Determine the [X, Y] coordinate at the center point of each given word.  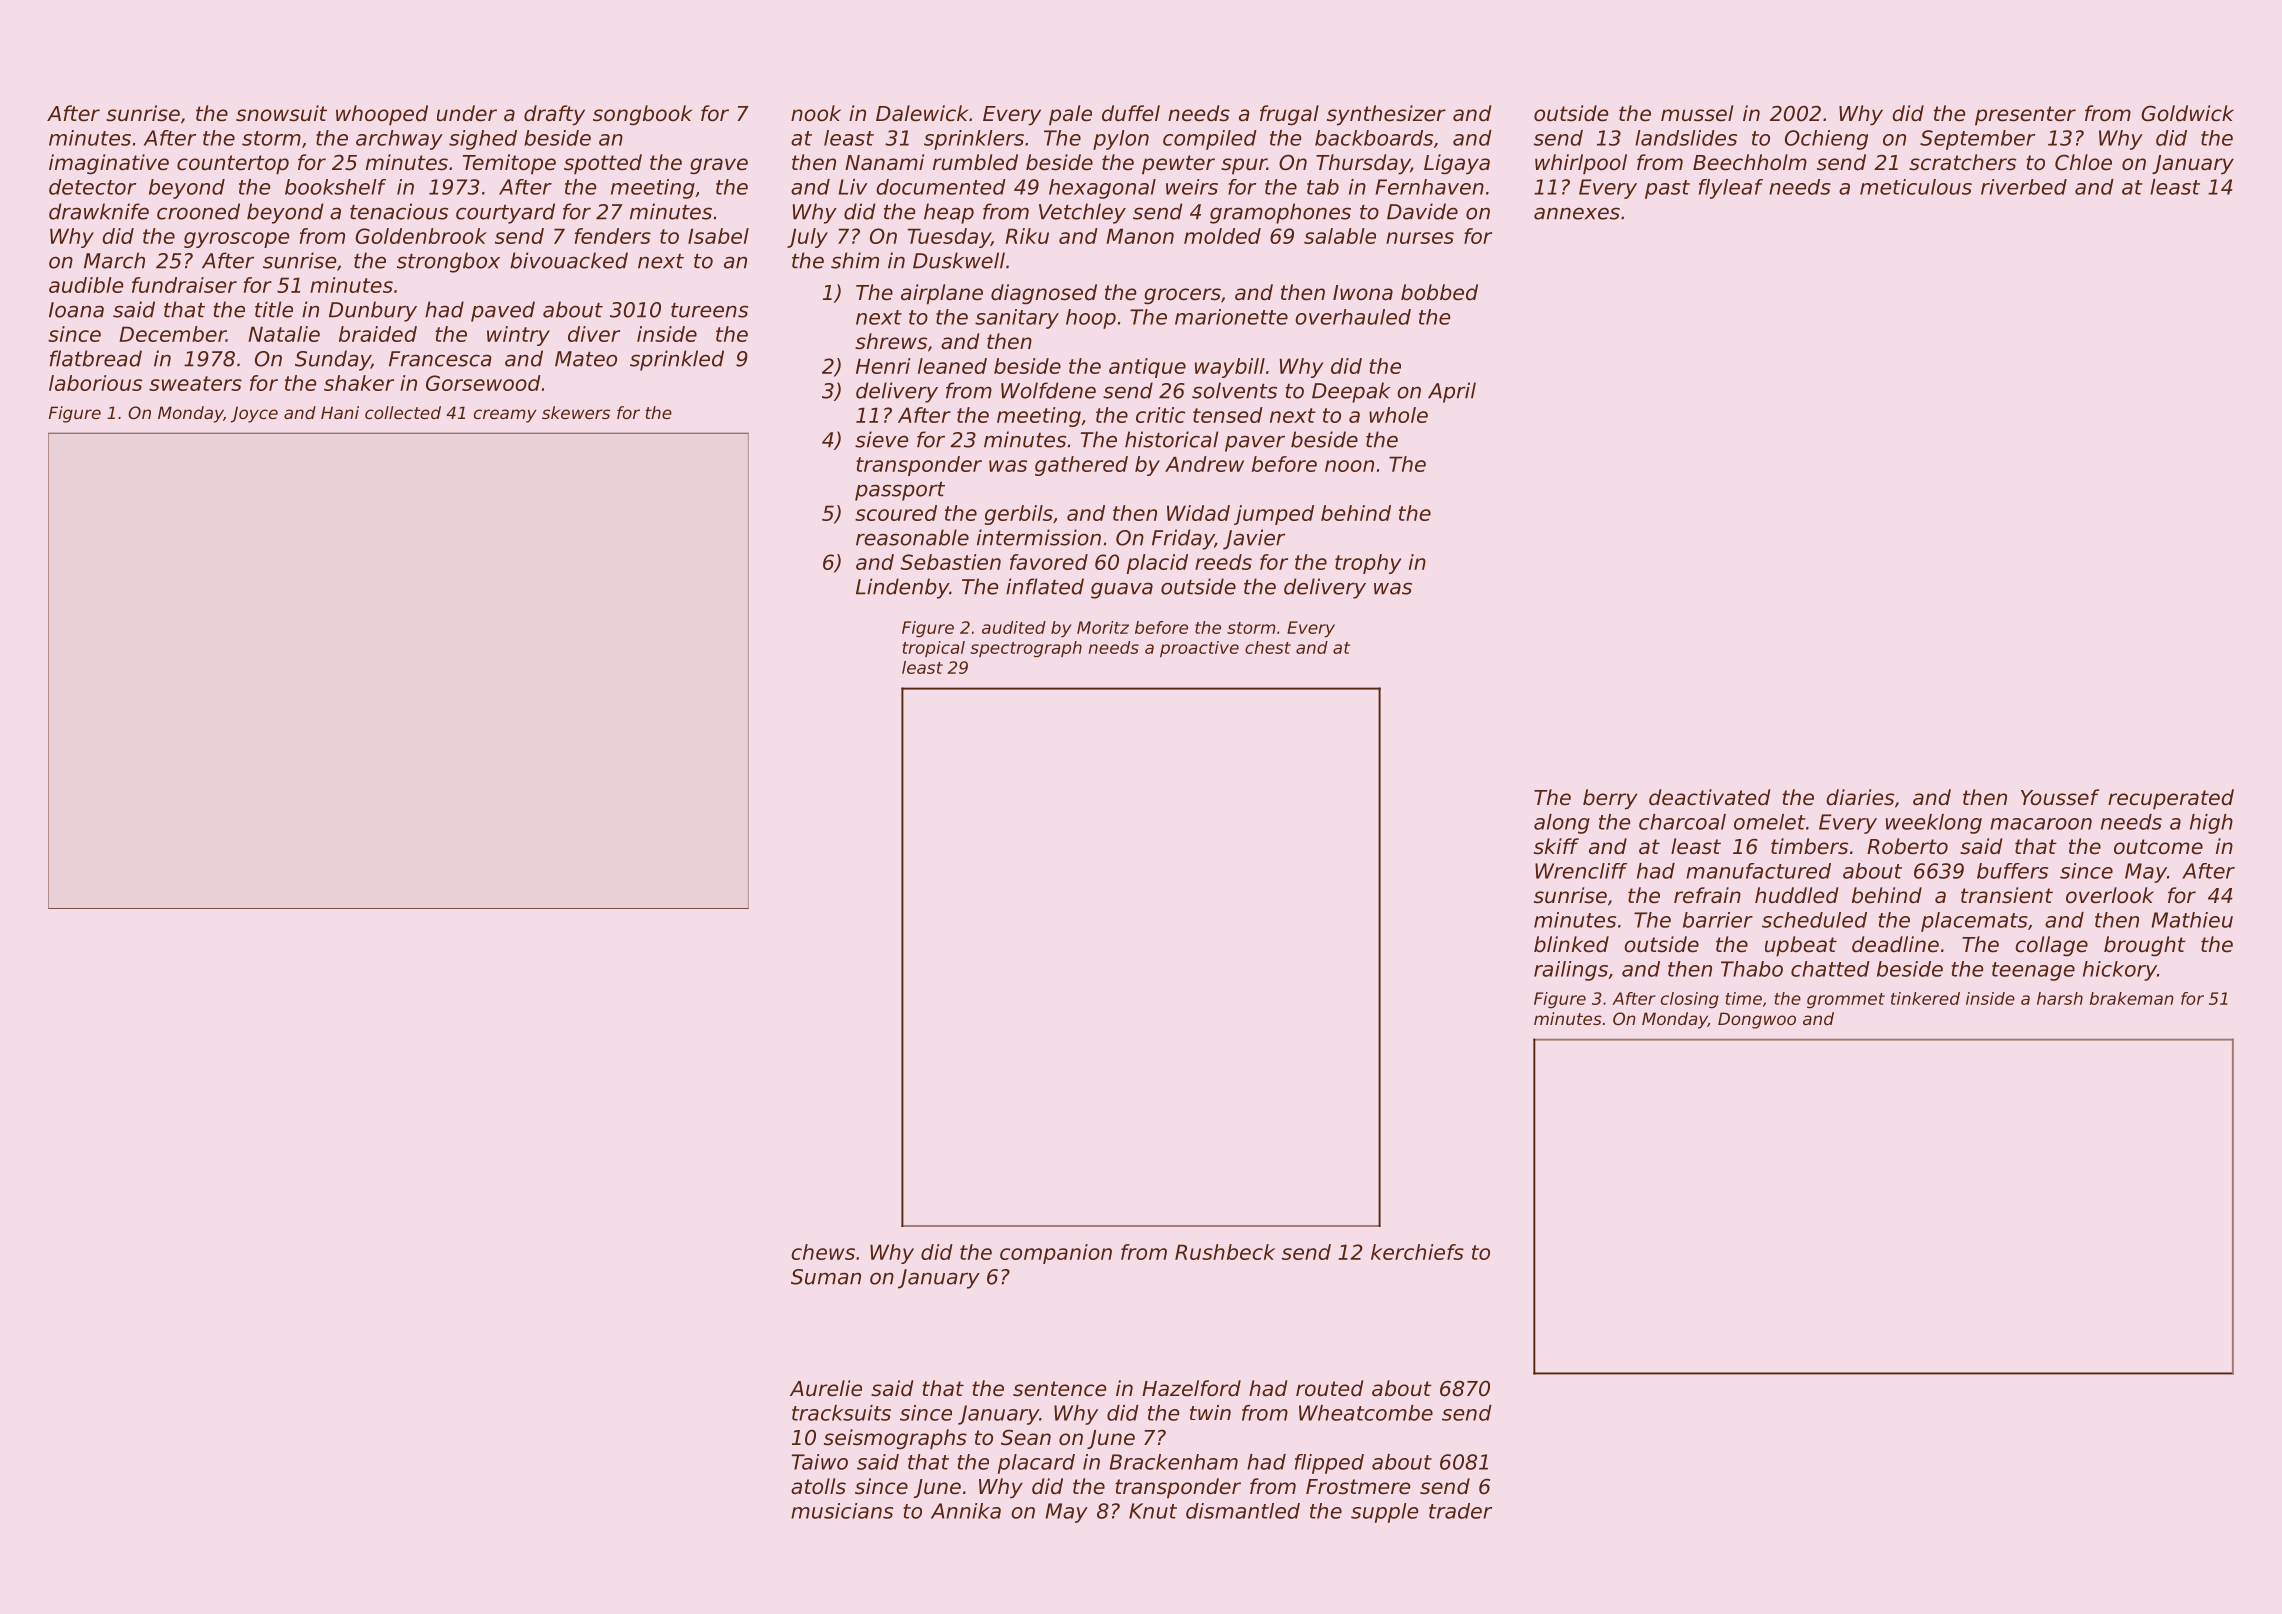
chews [823, 1252]
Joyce [254, 414]
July [807, 238]
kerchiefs [1417, 1252]
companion [1056, 1254]
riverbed [2024, 187]
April [1452, 392]
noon [1349, 466]
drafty [554, 115]
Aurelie [826, 1388]
